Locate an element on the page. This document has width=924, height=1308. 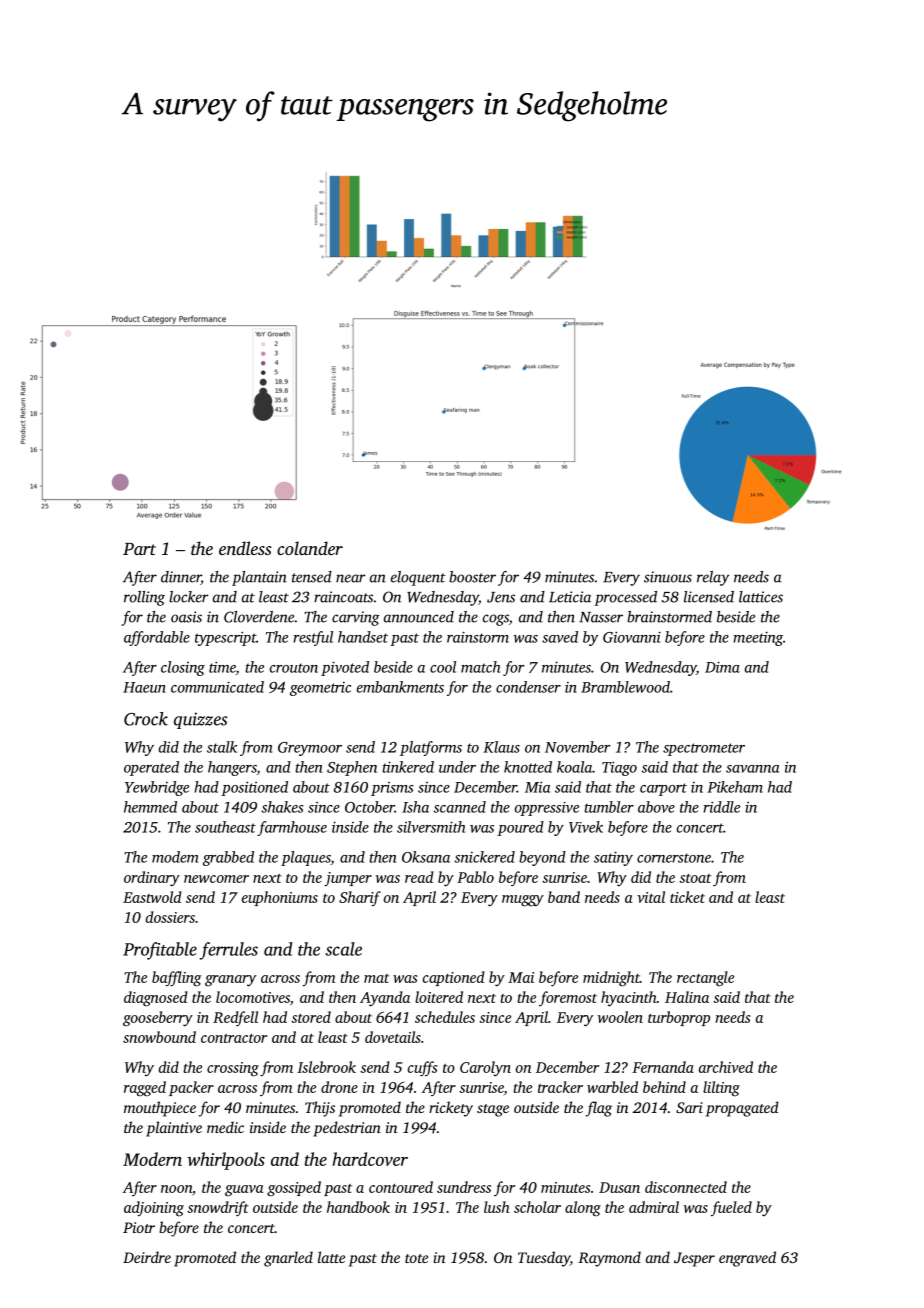
disconnected is located at coordinates (686, 1187).
